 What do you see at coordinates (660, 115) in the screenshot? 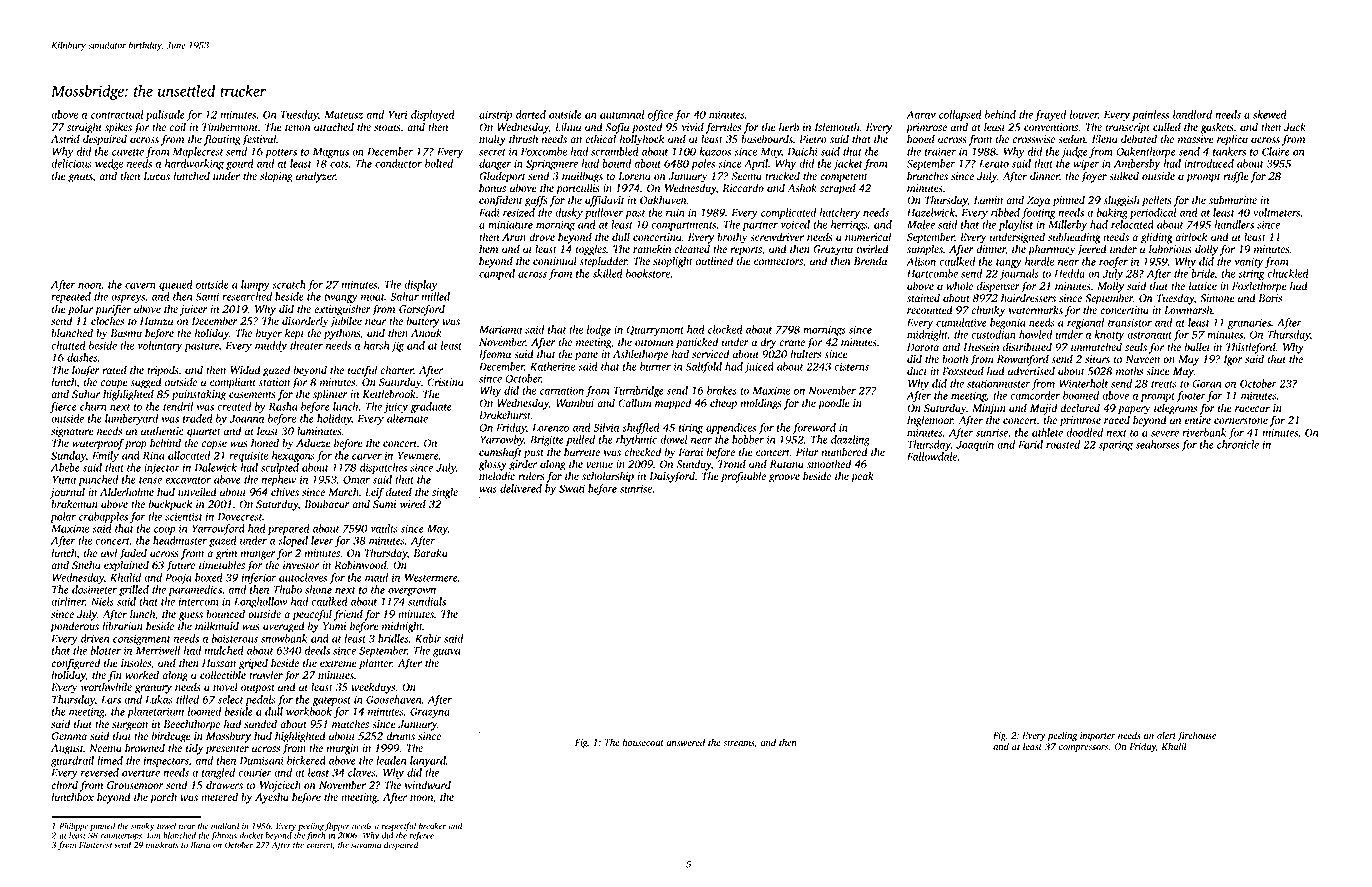
I see `office` at bounding box center [660, 115].
